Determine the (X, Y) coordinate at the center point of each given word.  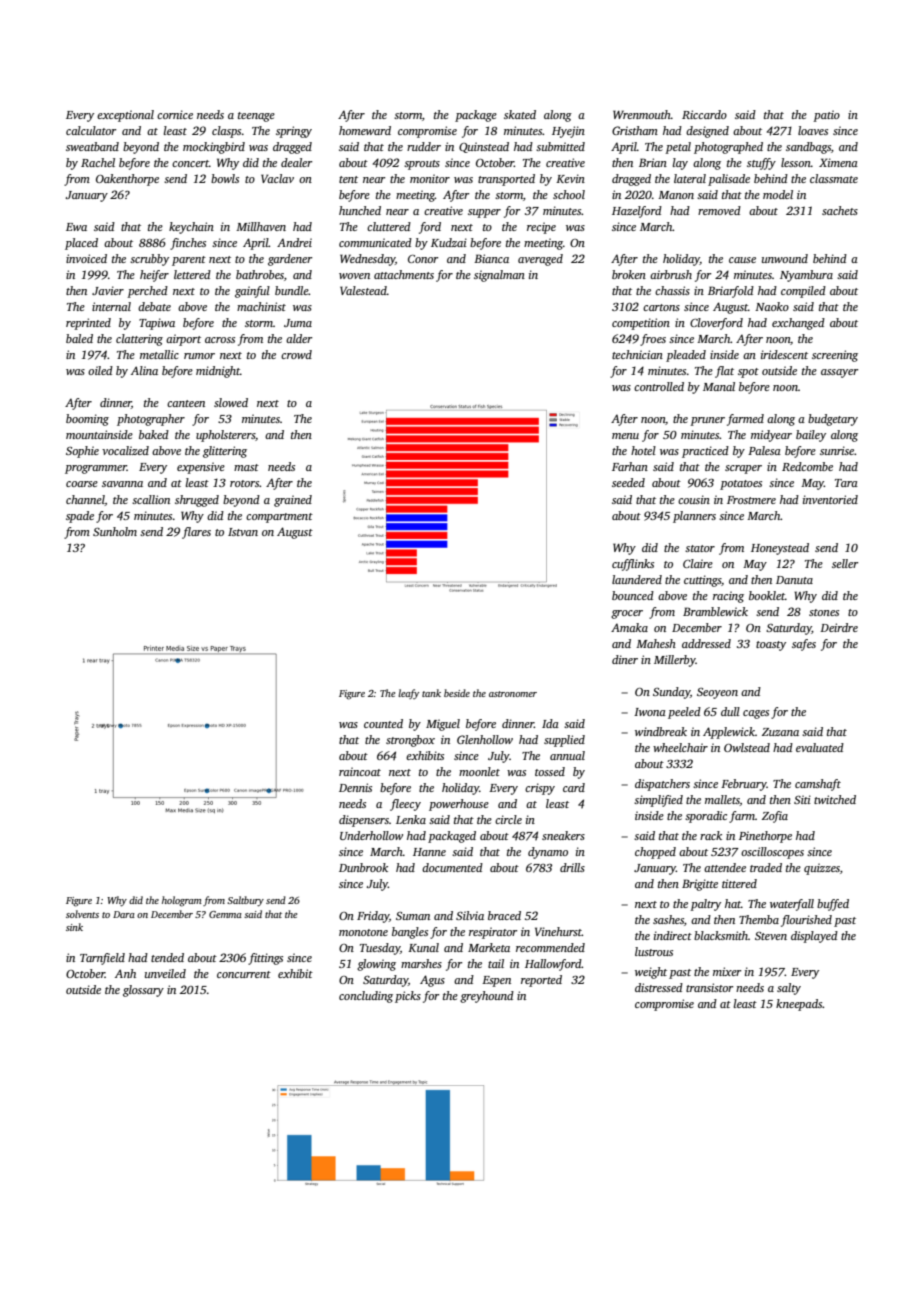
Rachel (98, 162)
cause (742, 260)
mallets (722, 800)
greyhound (487, 997)
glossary (143, 991)
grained (293, 501)
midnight (218, 372)
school (569, 194)
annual (567, 755)
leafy (408, 694)
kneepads (799, 1005)
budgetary (833, 420)
